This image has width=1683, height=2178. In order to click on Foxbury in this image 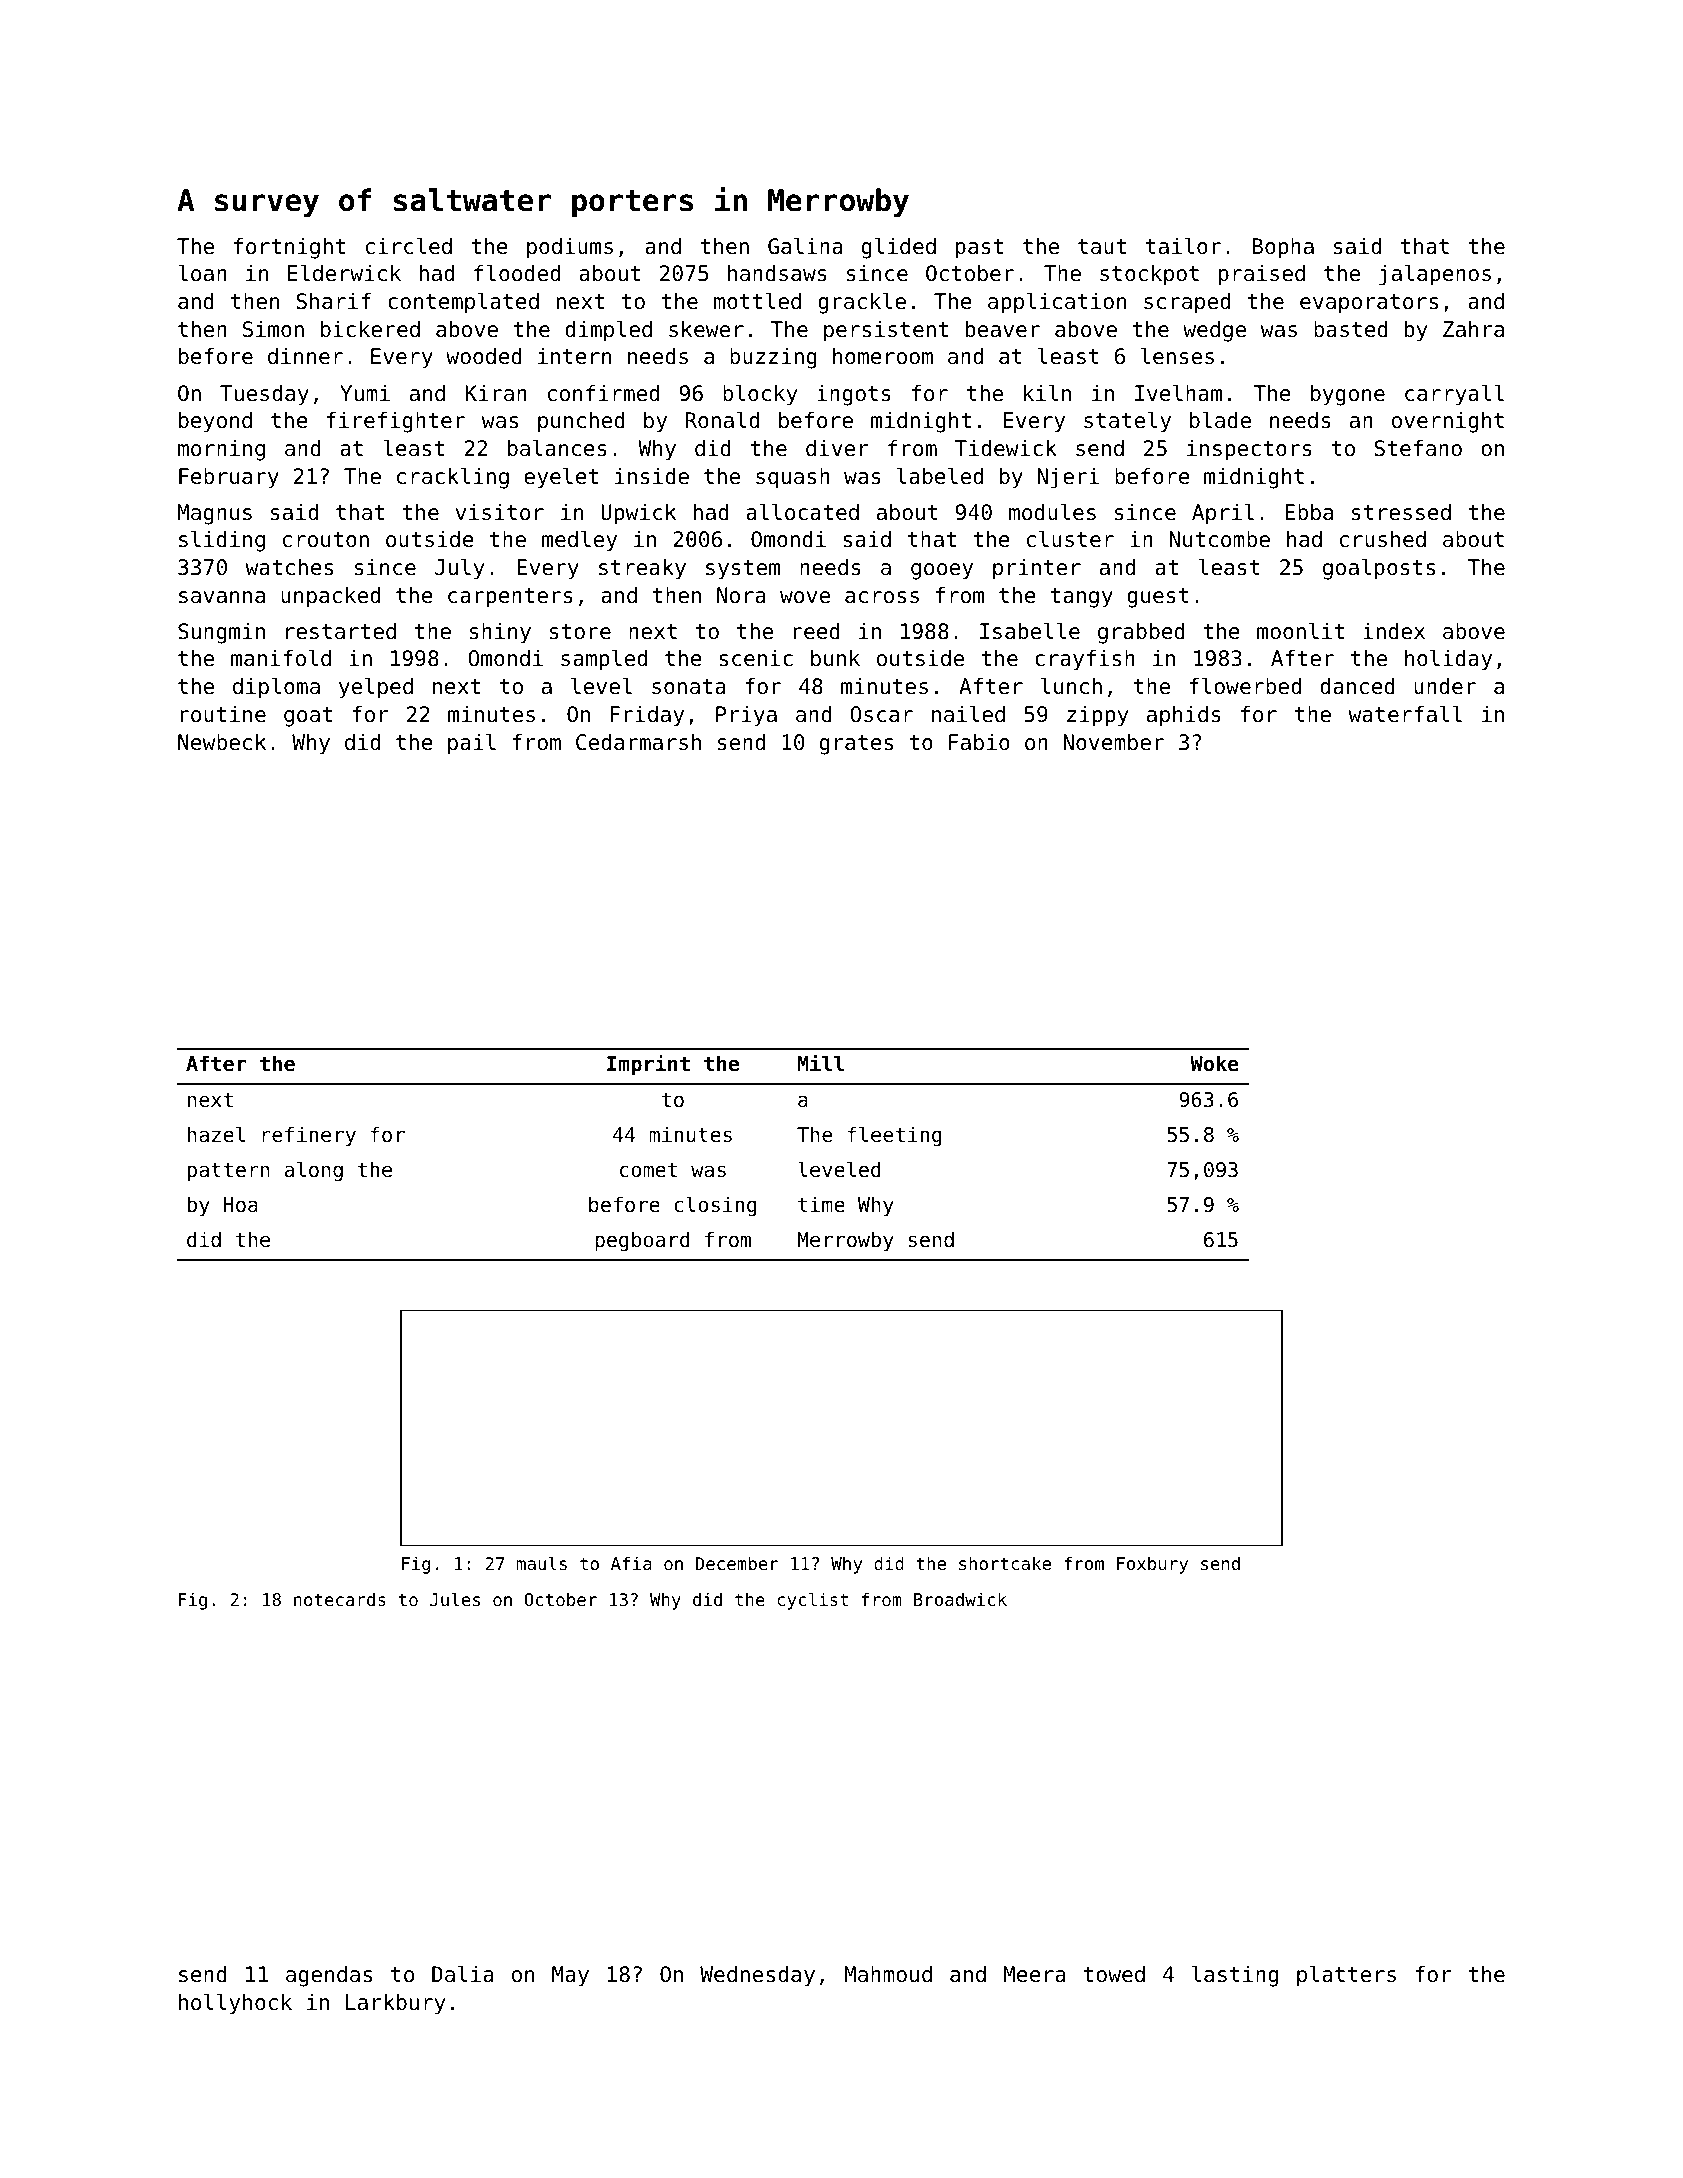, I will do `click(1152, 1565)`.
